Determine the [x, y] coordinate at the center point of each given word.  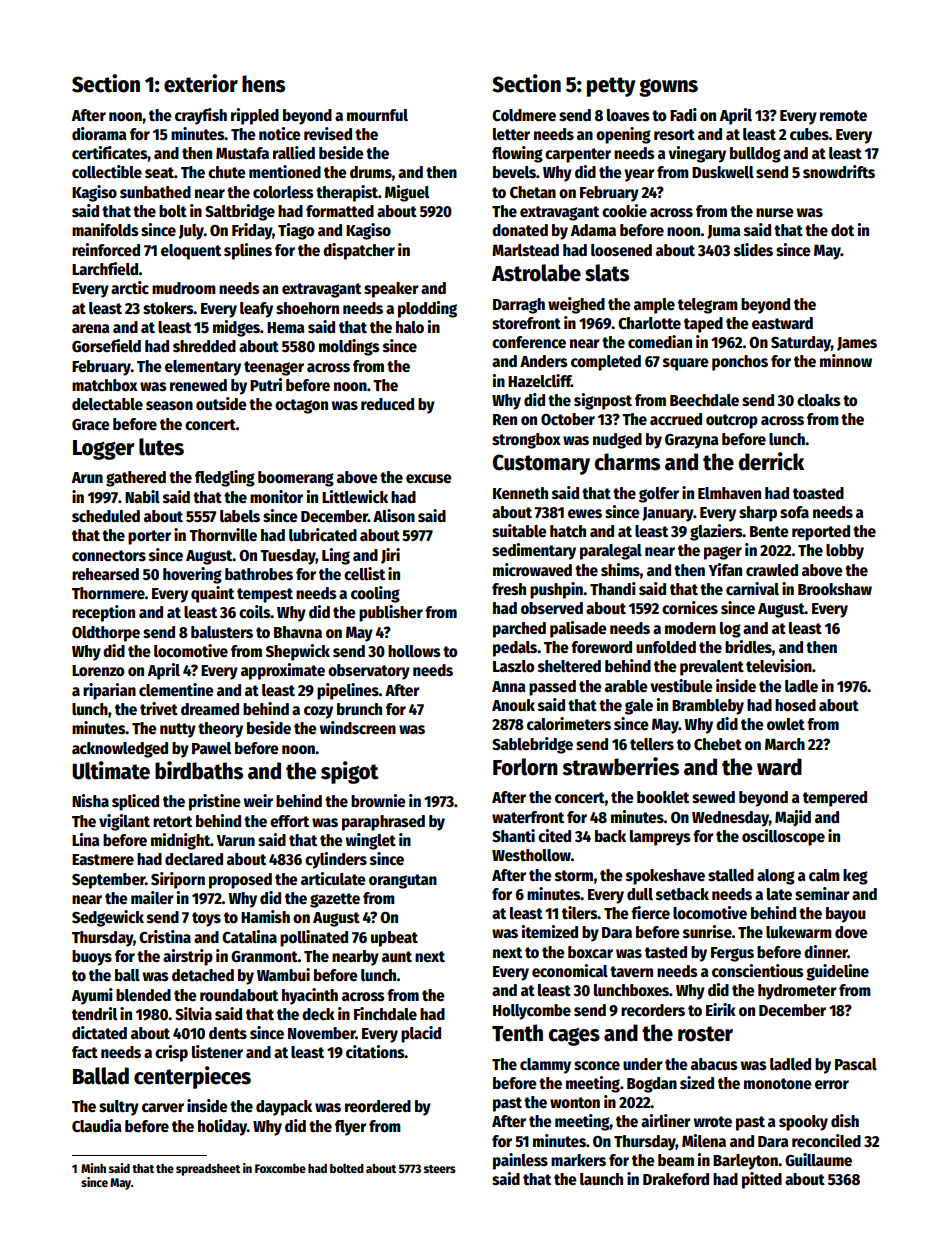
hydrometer [797, 992]
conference [529, 342]
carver [163, 1107]
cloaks [819, 400]
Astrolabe [536, 273]
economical [570, 971]
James [857, 344]
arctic [130, 288]
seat [159, 173]
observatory [369, 672]
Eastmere [103, 860]
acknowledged [120, 750]
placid [421, 1034]
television [779, 666]
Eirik [721, 1009]
